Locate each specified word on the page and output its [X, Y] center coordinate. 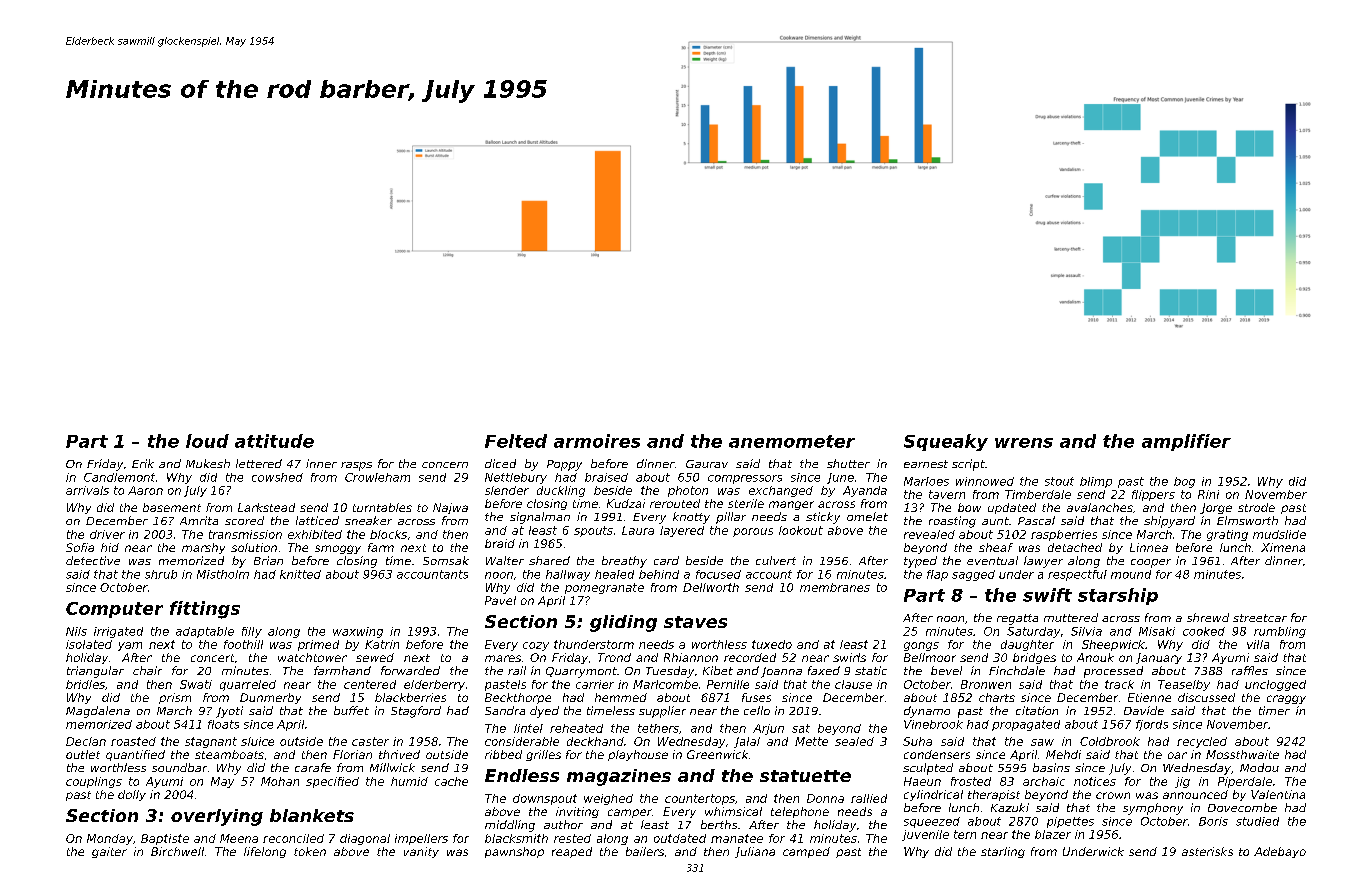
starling [1003, 852]
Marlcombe [665, 684]
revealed [929, 534]
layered [682, 531]
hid [110, 547]
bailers [645, 851]
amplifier [1186, 442]
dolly [132, 795]
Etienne [1149, 697]
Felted [516, 441]
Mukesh [208, 463]
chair [147, 670]
